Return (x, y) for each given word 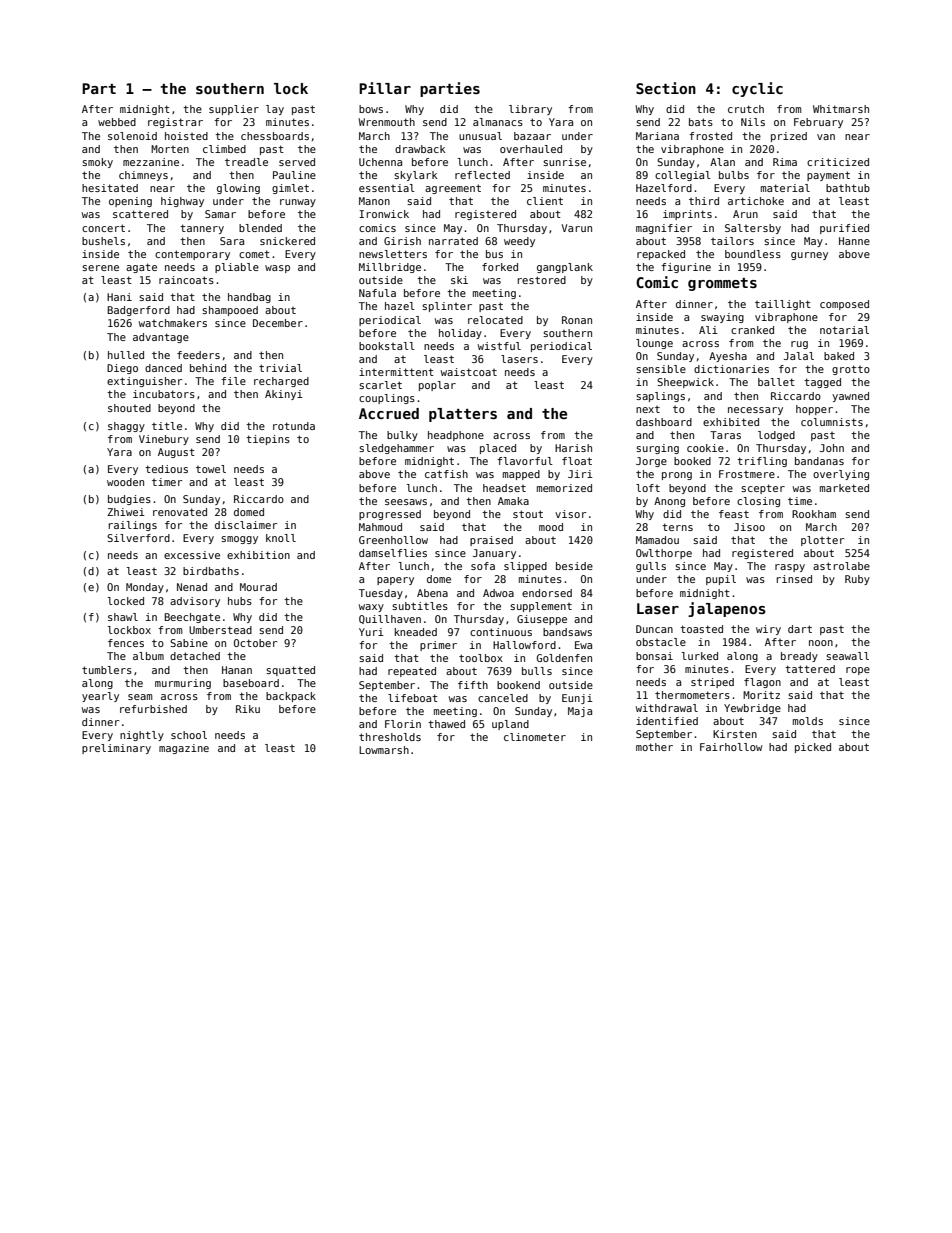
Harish (573, 448)
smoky (97, 163)
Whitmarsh (841, 109)
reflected (482, 175)
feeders (198, 355)
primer (438, 646)
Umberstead (220, 630)
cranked (752, 330)
